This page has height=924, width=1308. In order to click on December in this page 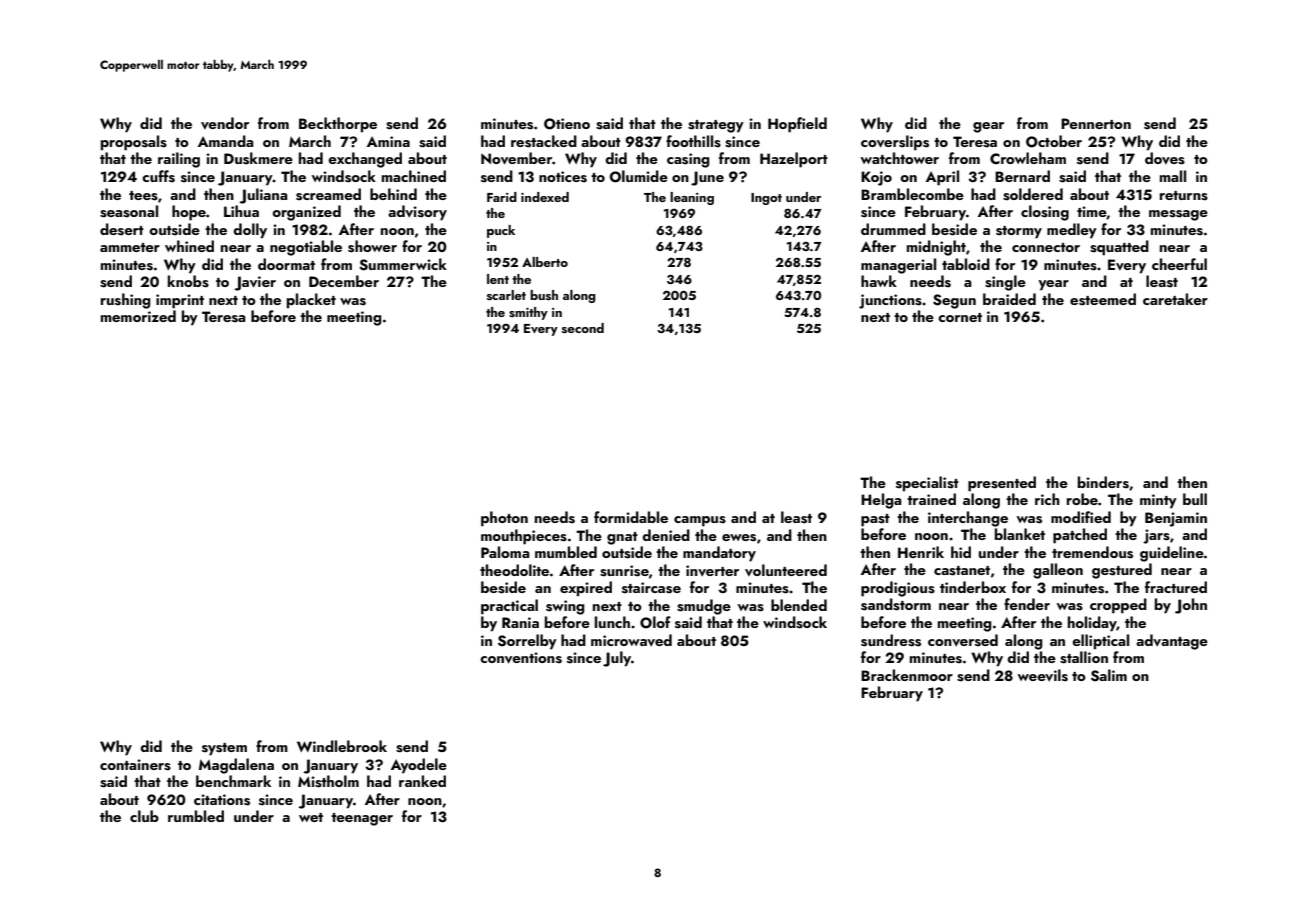, I will do `click(344, 281)`.
